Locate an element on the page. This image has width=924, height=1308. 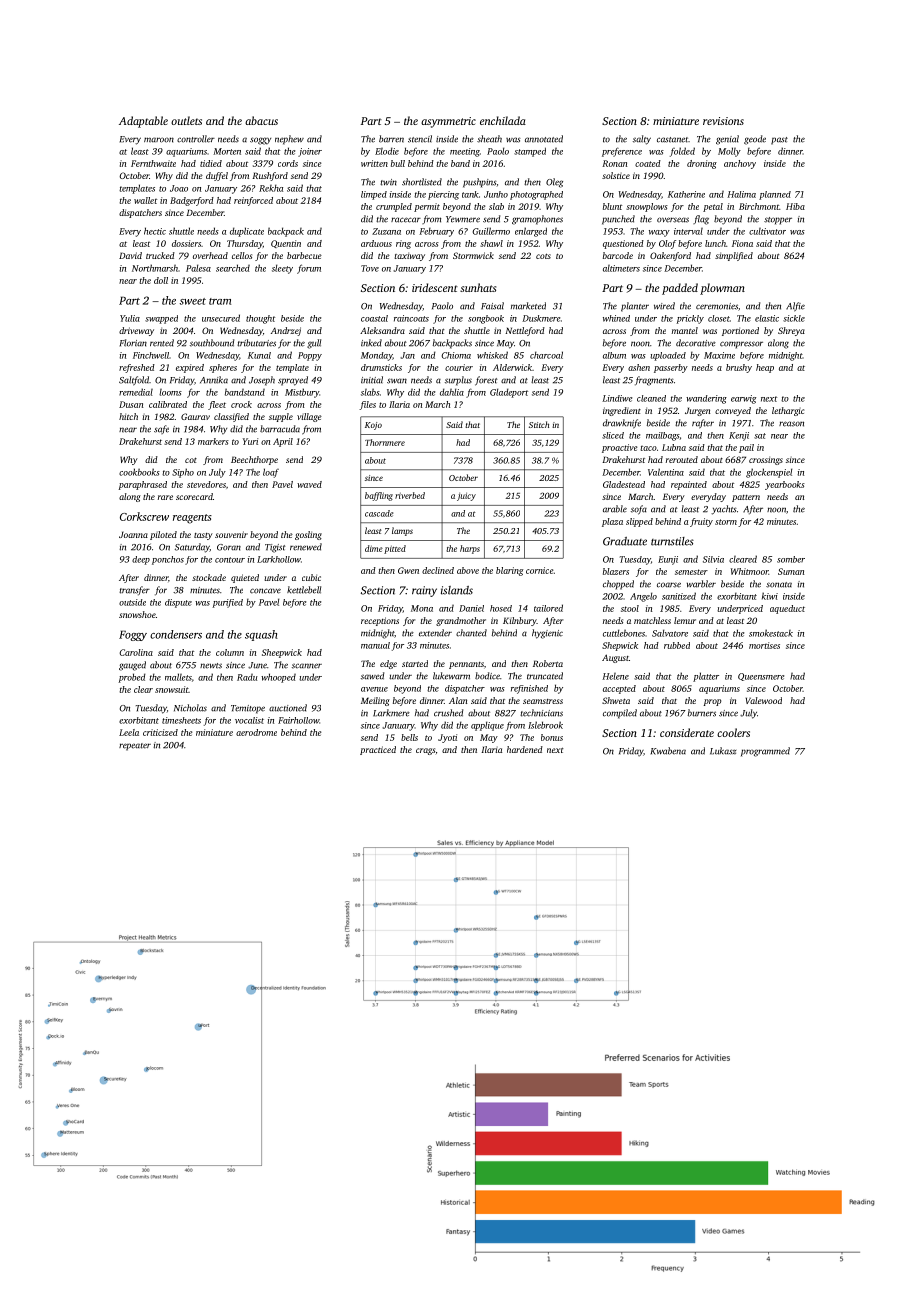
timesheets is located at coordinates (181, 720).
